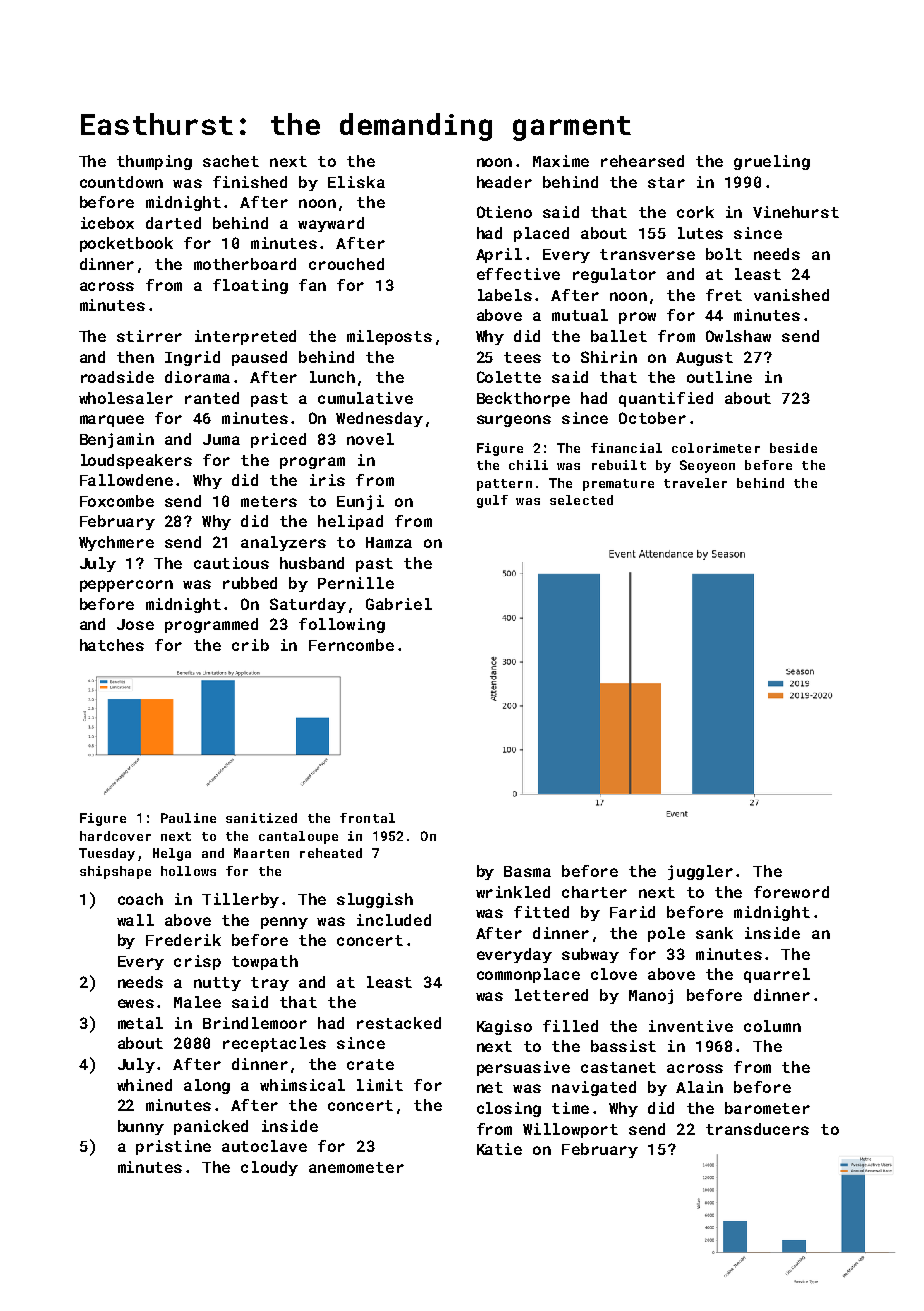  Describe the element at coordinates (283, 543) in the document. I see `analyzers` at that location.
